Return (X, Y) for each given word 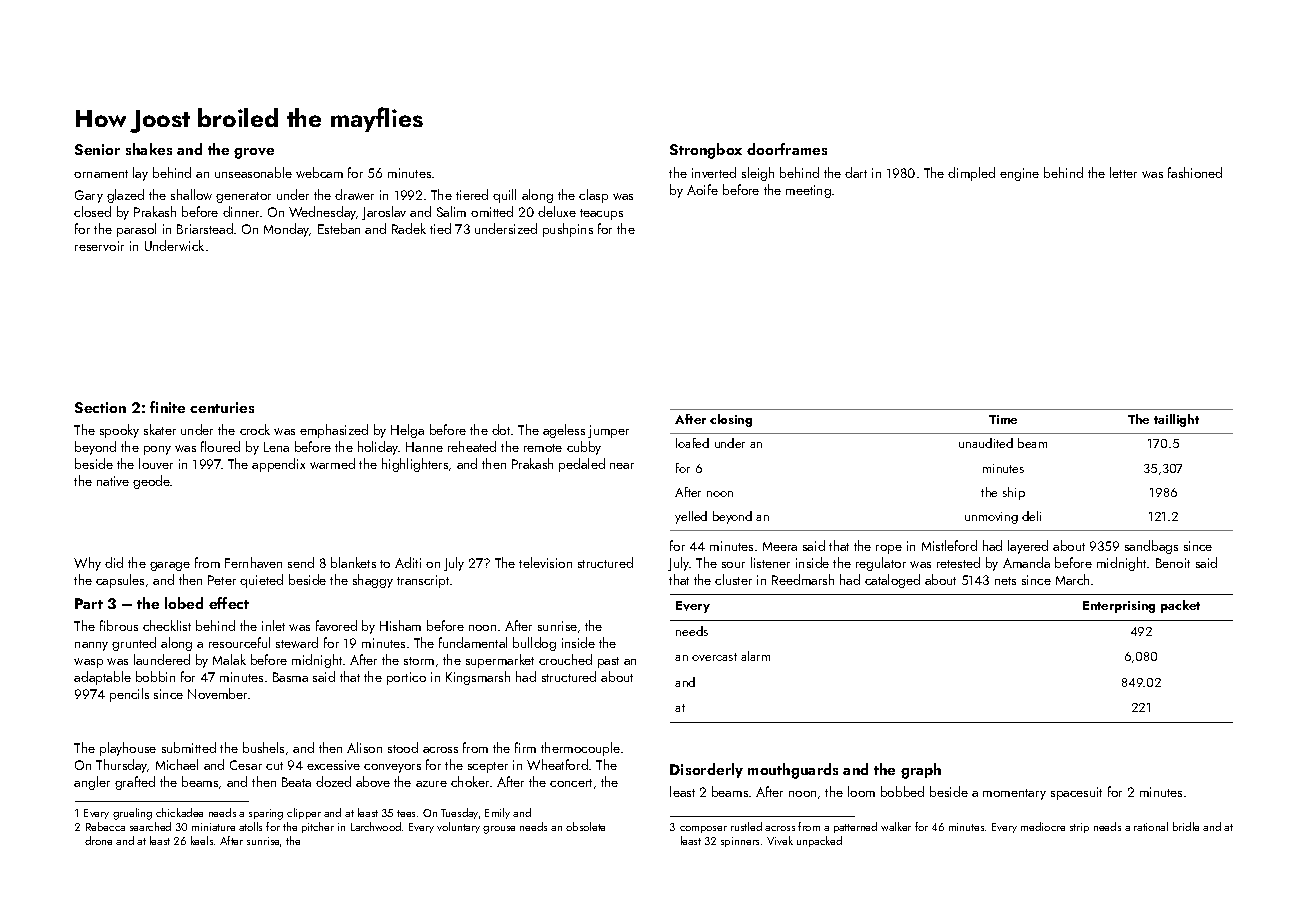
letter (1123, 172)
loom (861, 791)
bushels (263, 747)
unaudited (986, 443)
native (113, 481)
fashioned (1195, 172)
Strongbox (706, 151)
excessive (333, 765)
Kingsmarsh (478, 678)
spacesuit (1076, 793)
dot (501, 429)
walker (896, 826)
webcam (319, 172)
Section (100, 407)
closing (731, 420)
